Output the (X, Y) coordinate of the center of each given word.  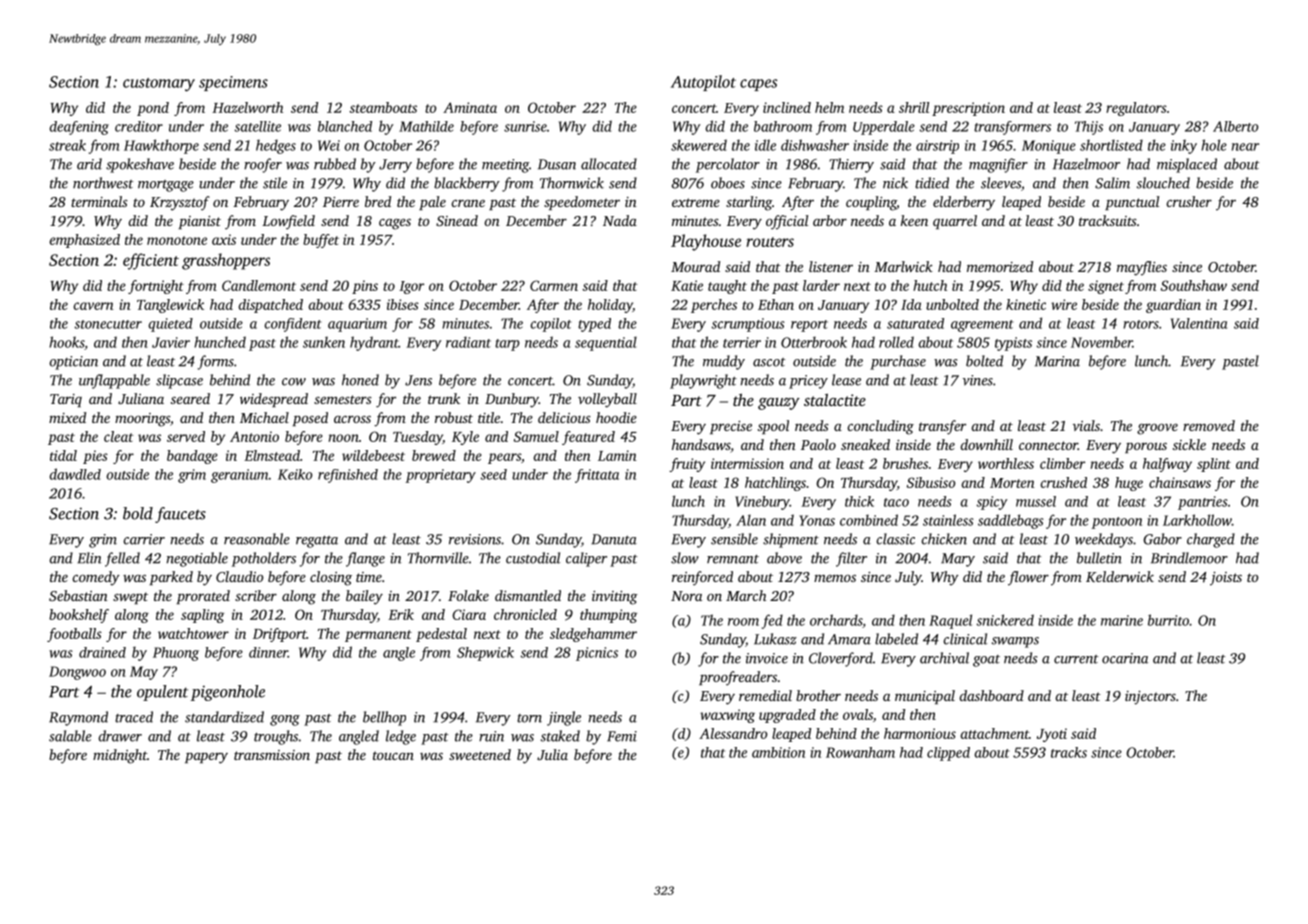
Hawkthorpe (161, 146)
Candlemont (259, 285)
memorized (1000, 266)
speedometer (582, 203)
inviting (615, 598)
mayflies (1142, 268)
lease (846, 380)
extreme (696, 202)
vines (978, 380)
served (186, 436)
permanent (378, 636)
